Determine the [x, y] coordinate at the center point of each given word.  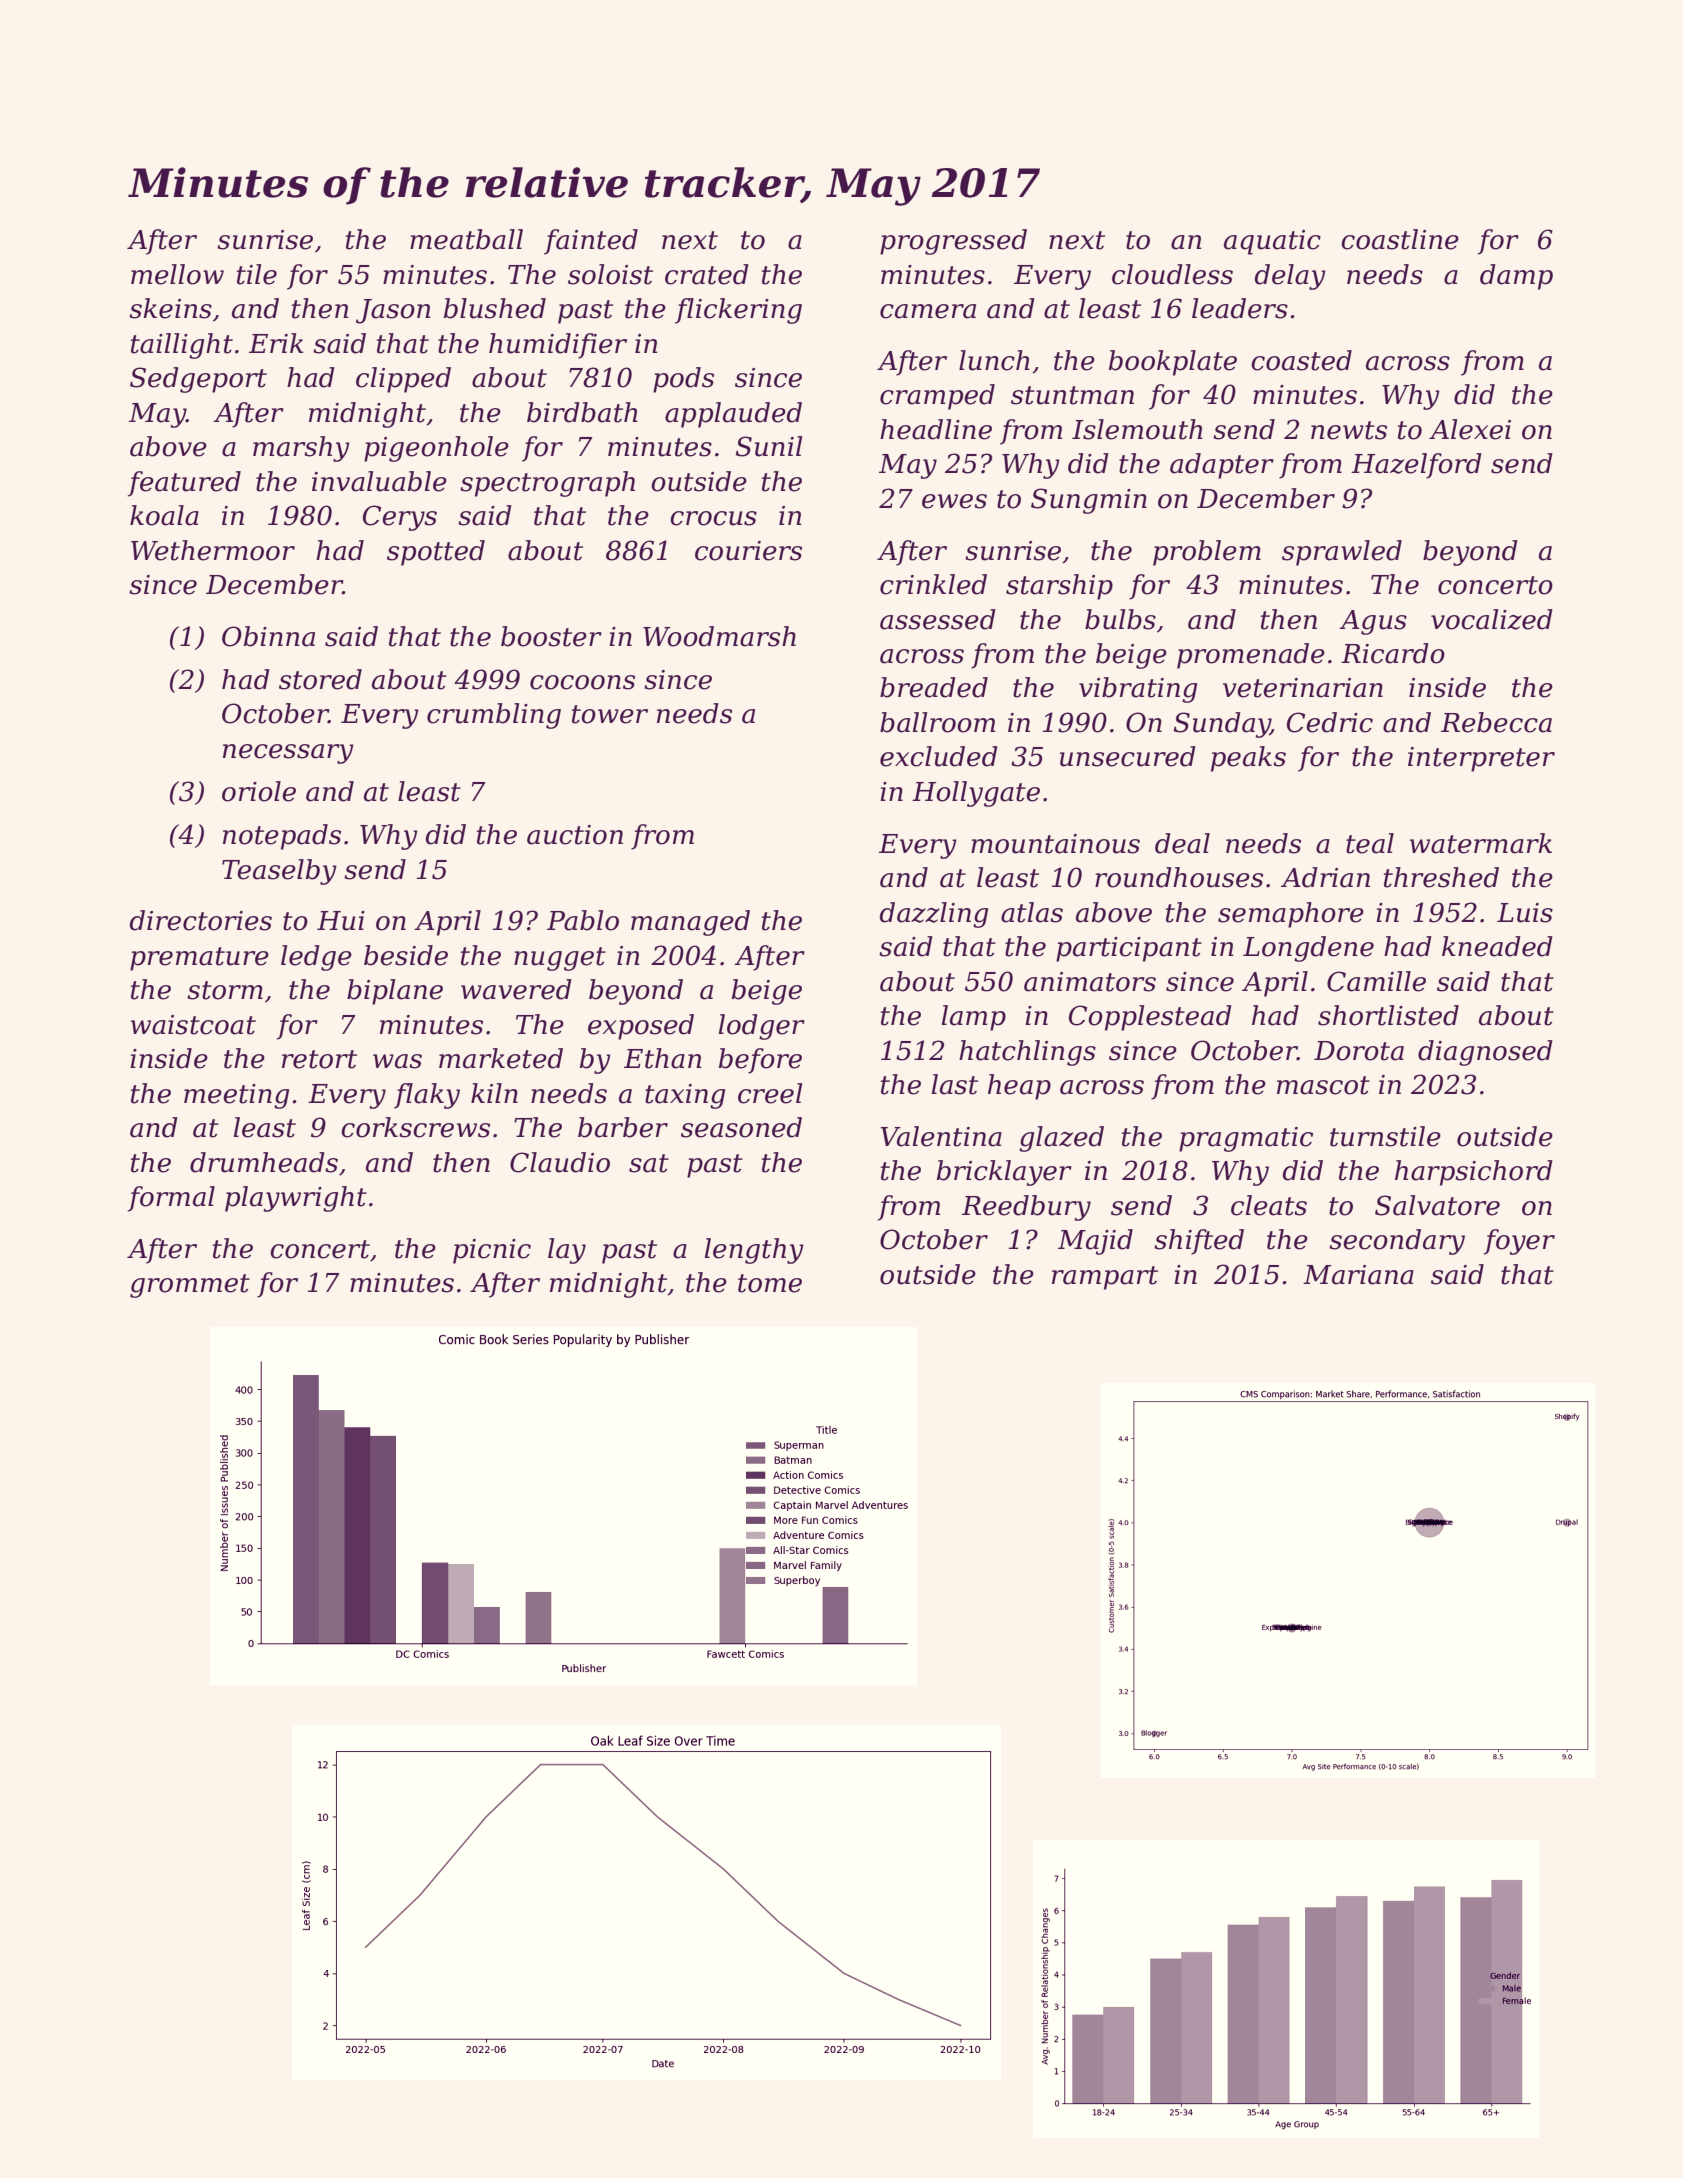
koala [164, 515]
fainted [591, 242]
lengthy [754, 1251]
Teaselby [279, 872]
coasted [1301, 360]
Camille [1376, 981]
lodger [762, 1027]
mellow [177, 274]
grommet [190, 1286]
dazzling [934, 915]
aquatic [1272, 242]
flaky [427, 1096]
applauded [733, 415]
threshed [1441, 877]
